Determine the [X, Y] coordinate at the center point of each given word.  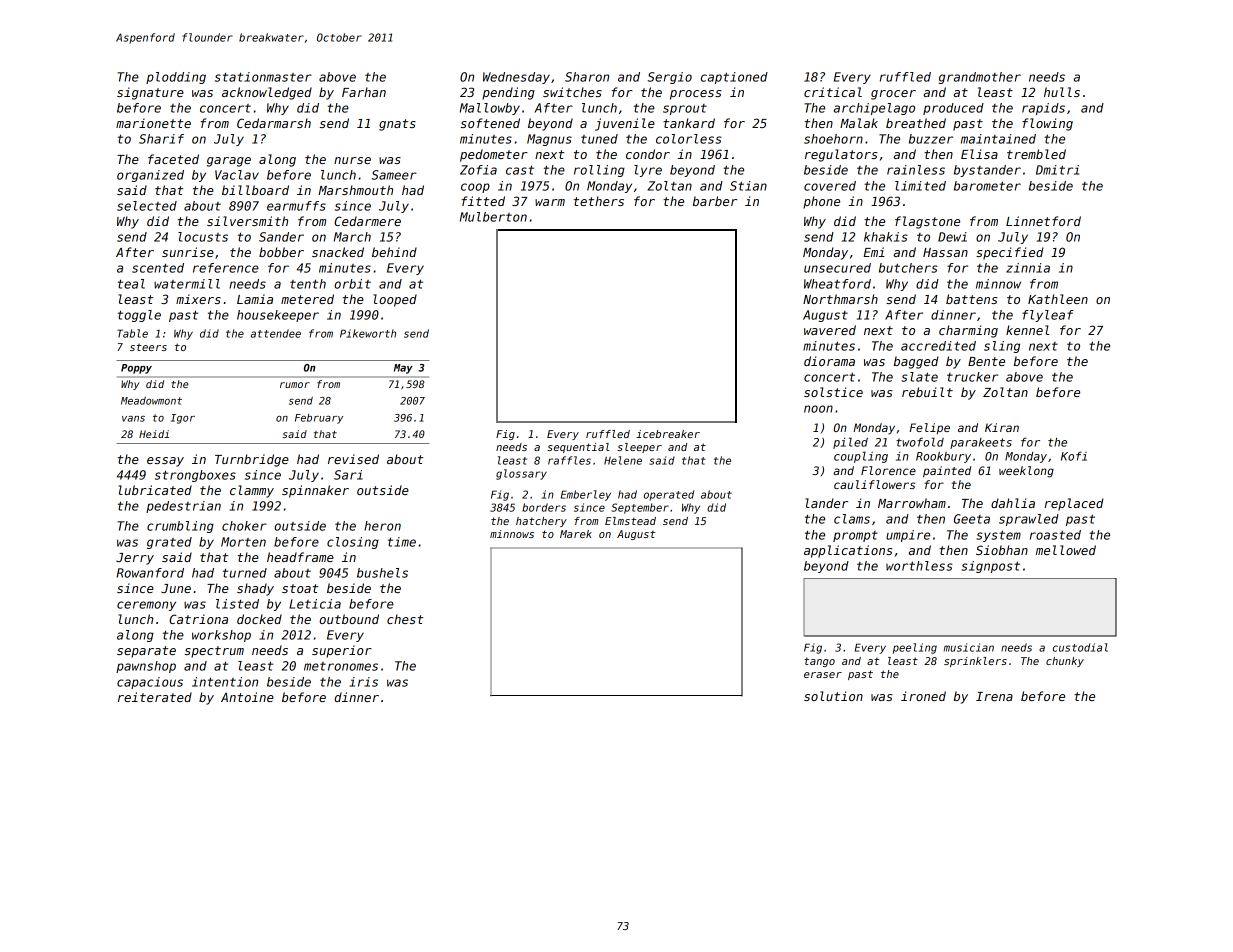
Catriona [198, 619]
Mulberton [493, 217]
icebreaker [668, 434]
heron [382, 526]
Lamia [255, 299]
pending [508, 93]
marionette [153, 123]
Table [132, 333]
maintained [998, 139]
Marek [576, 534]
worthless [919, 566]
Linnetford [1043, 221]
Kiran [1002, 427]
